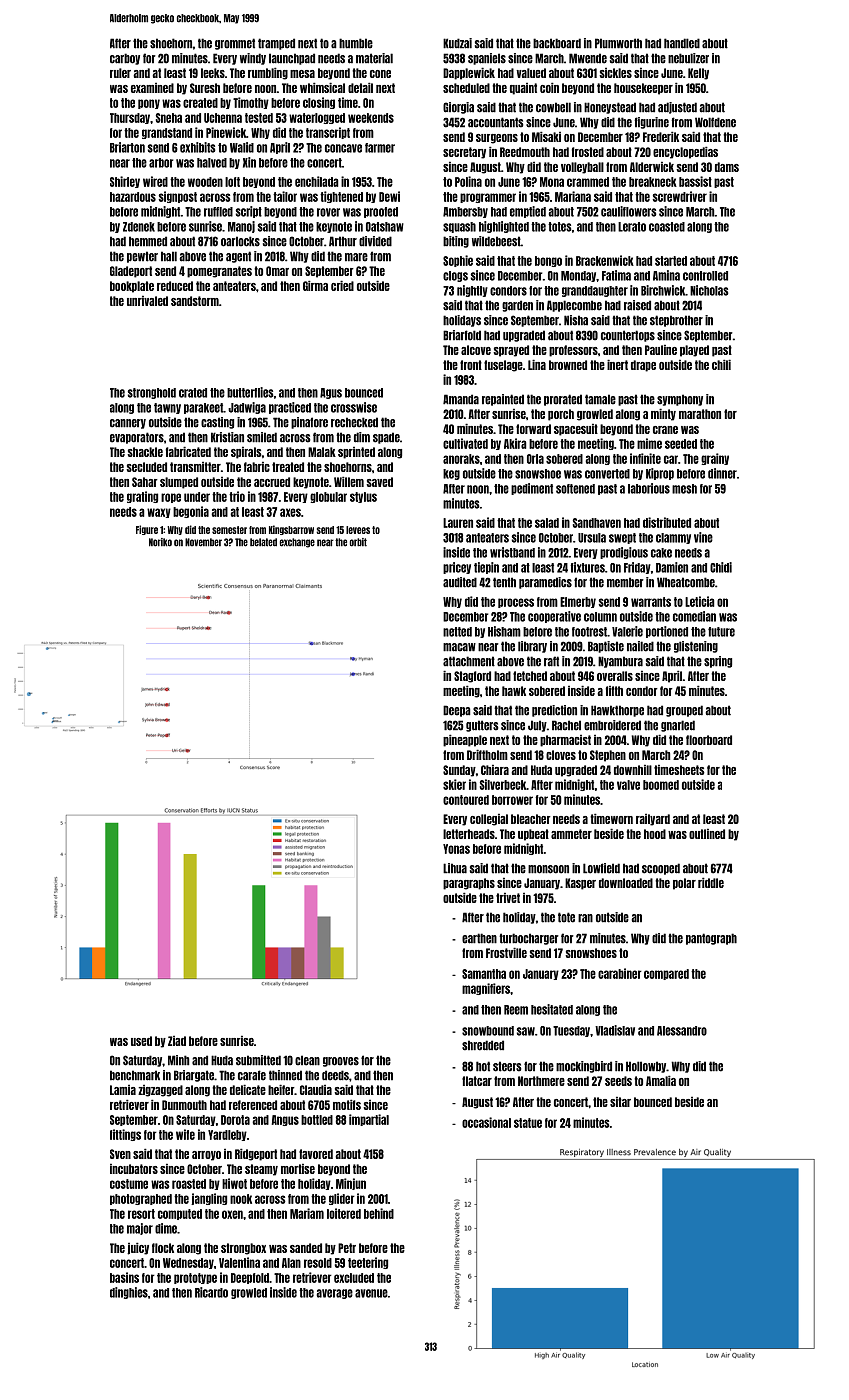  Describe the element at coordinates (515, 443) in the image. I see `Akira` at that location.
